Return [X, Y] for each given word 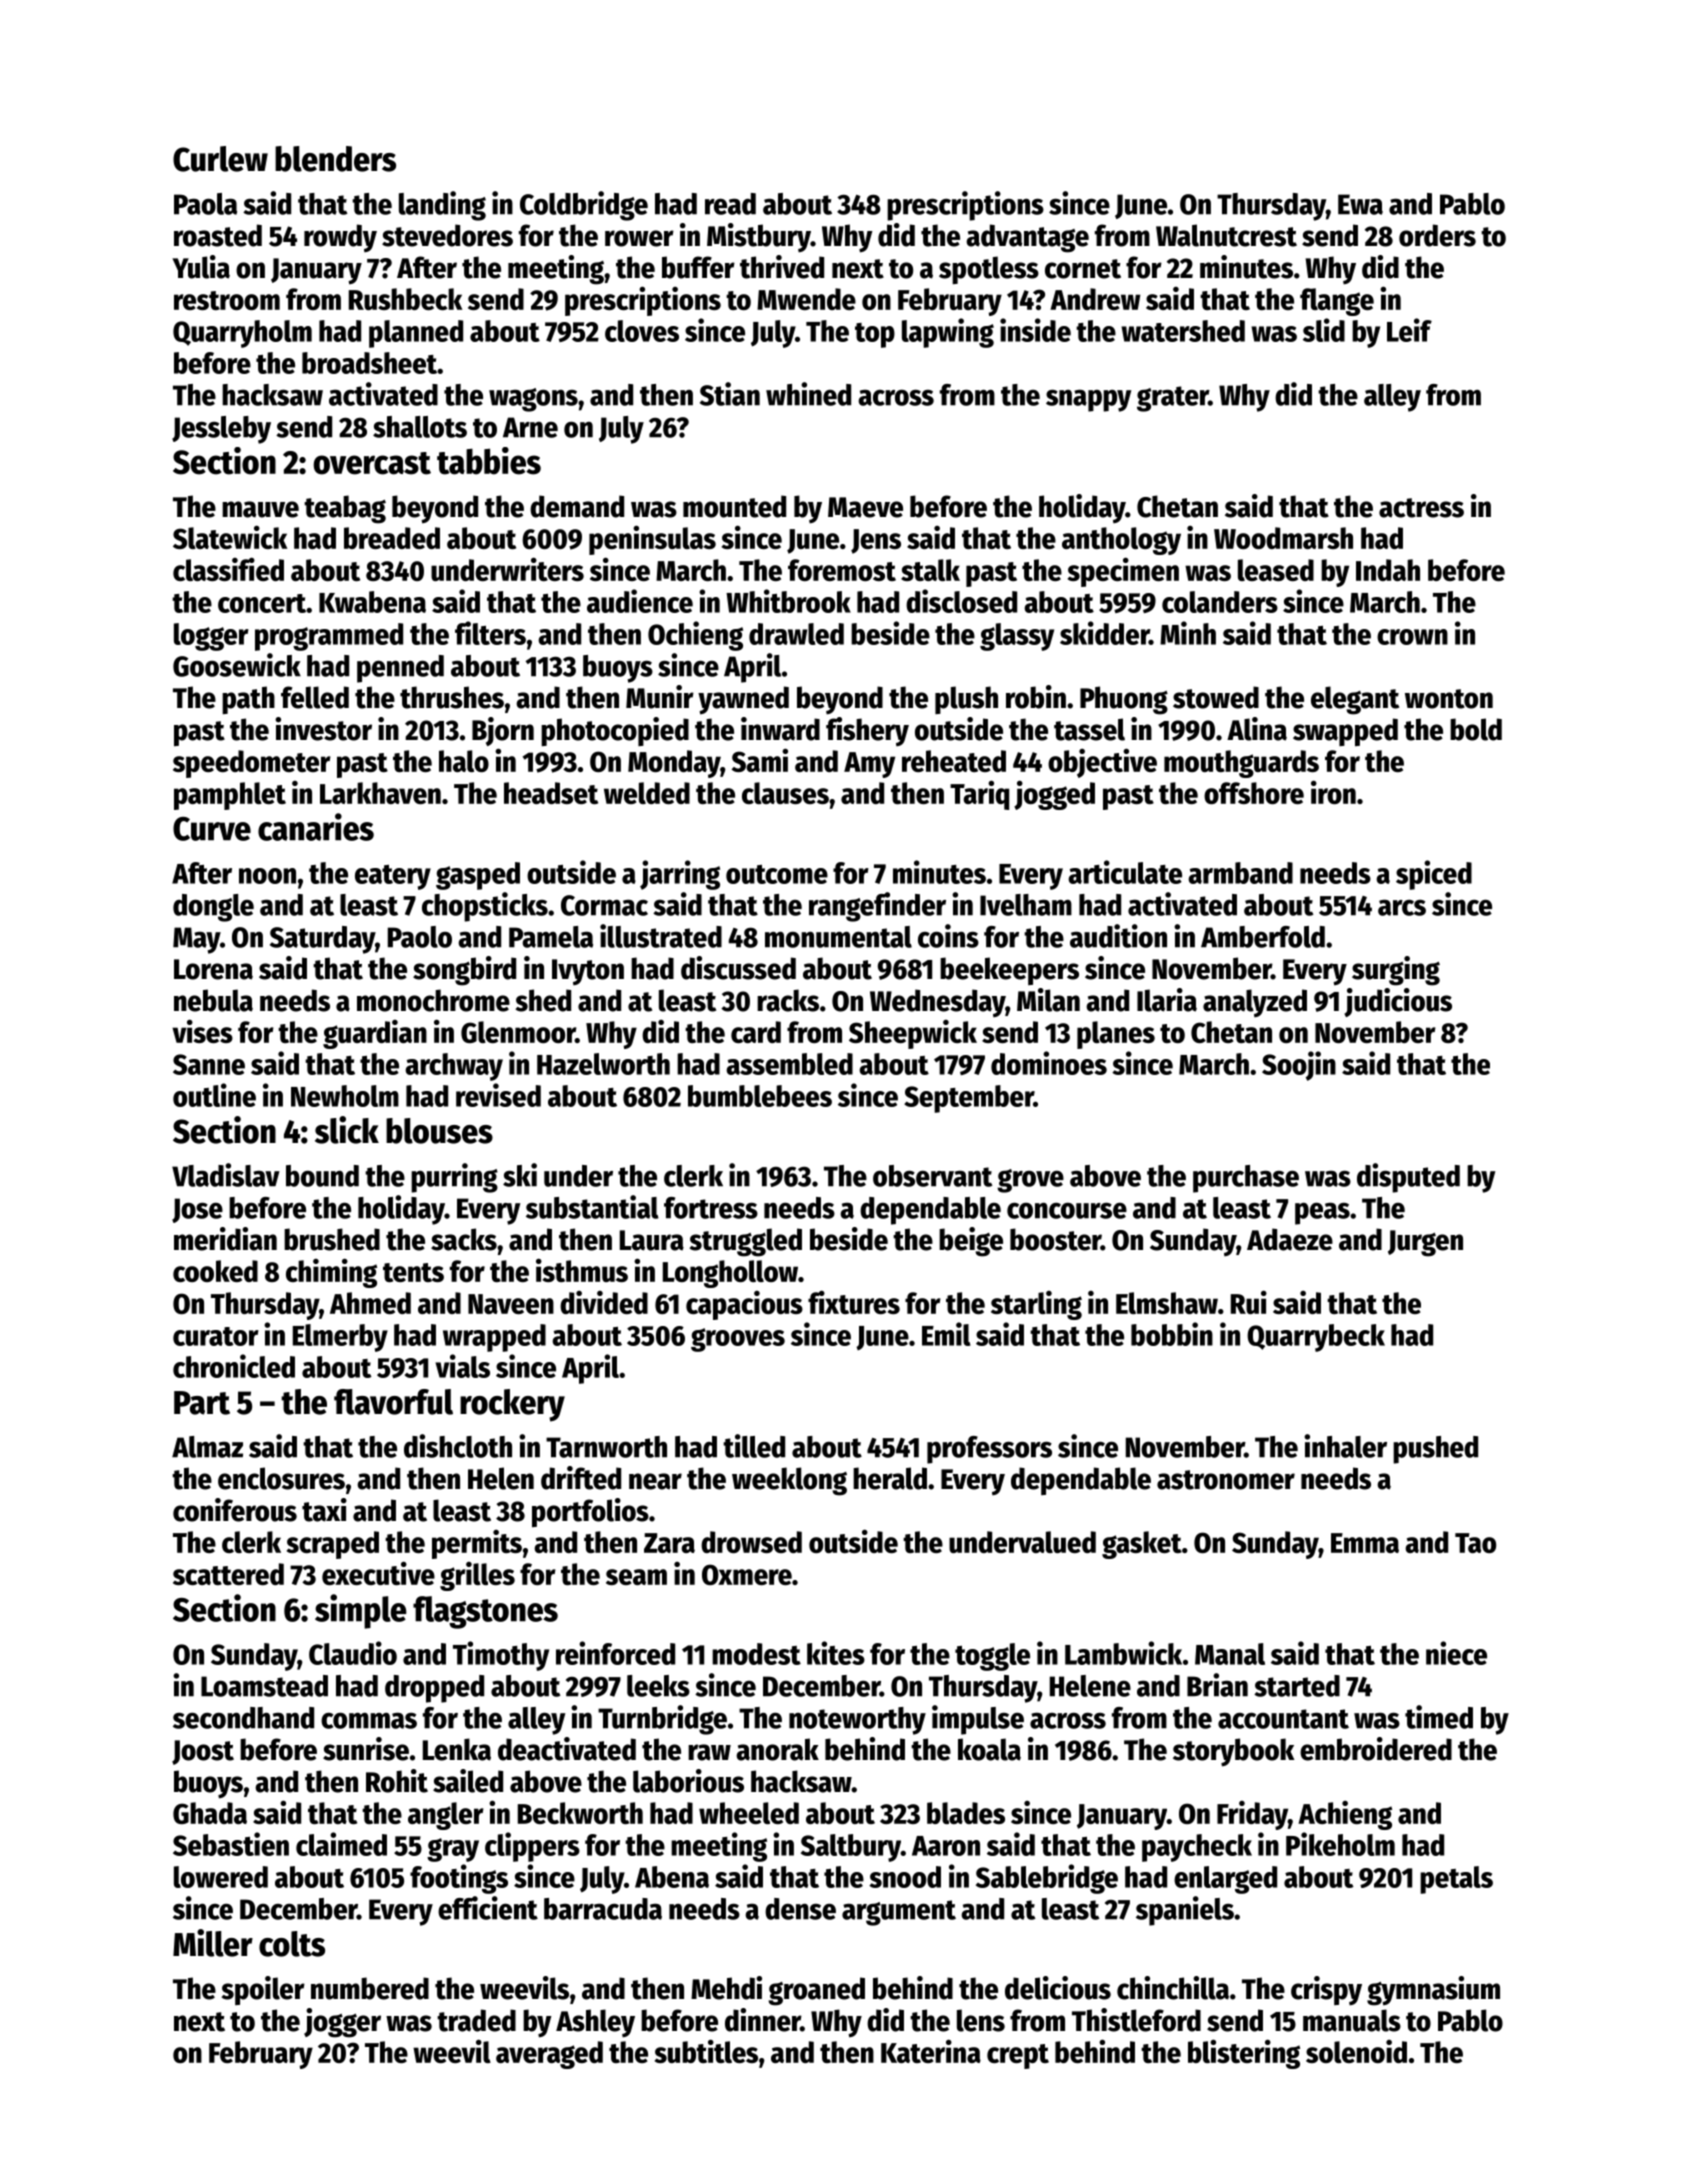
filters [490, 633]
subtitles [706, 2051]
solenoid [1356, 2051]
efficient [488, 1908]
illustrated [661, 936]
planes [1116, 1035]
